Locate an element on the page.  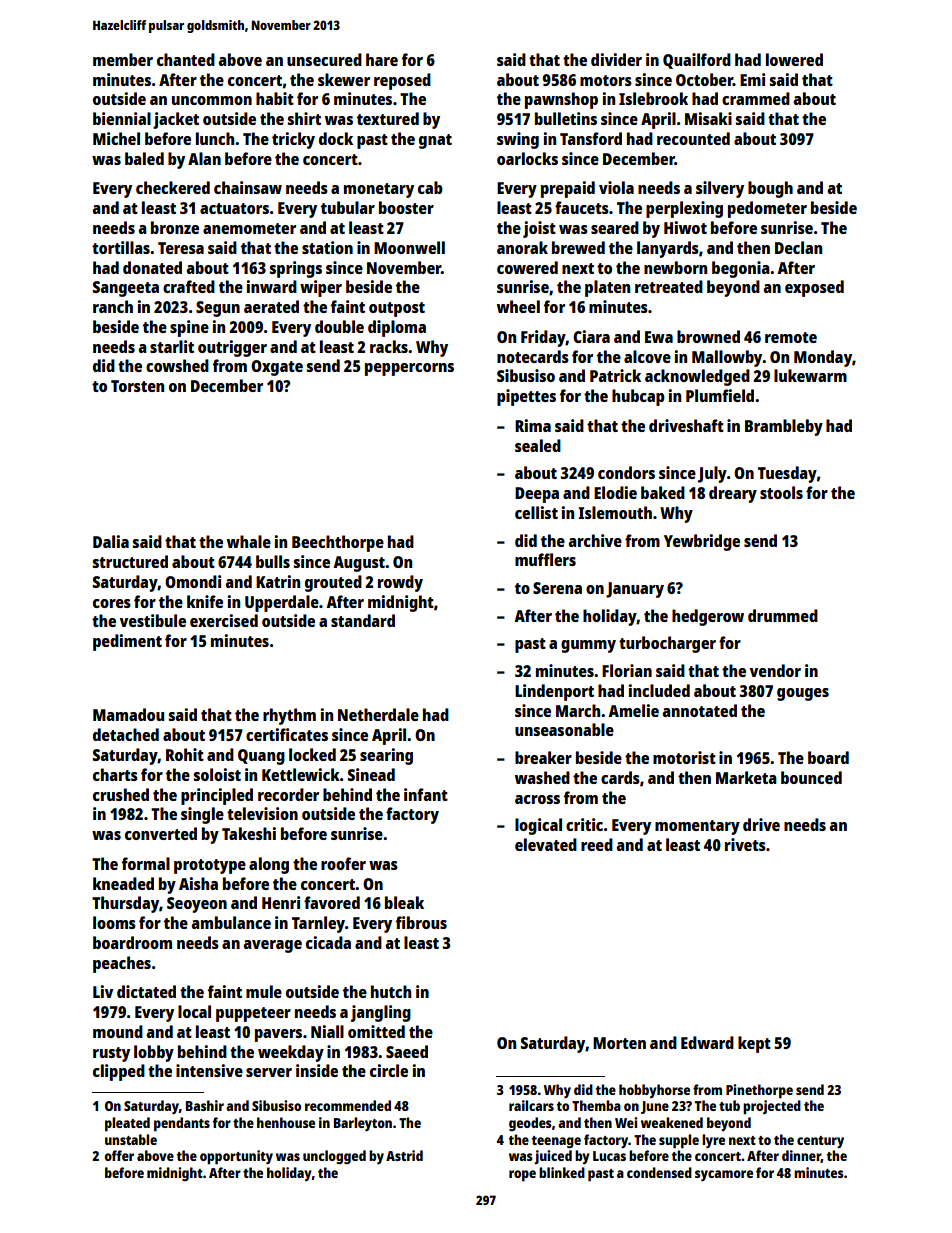
lowered is located at coordinates (794, 59).
